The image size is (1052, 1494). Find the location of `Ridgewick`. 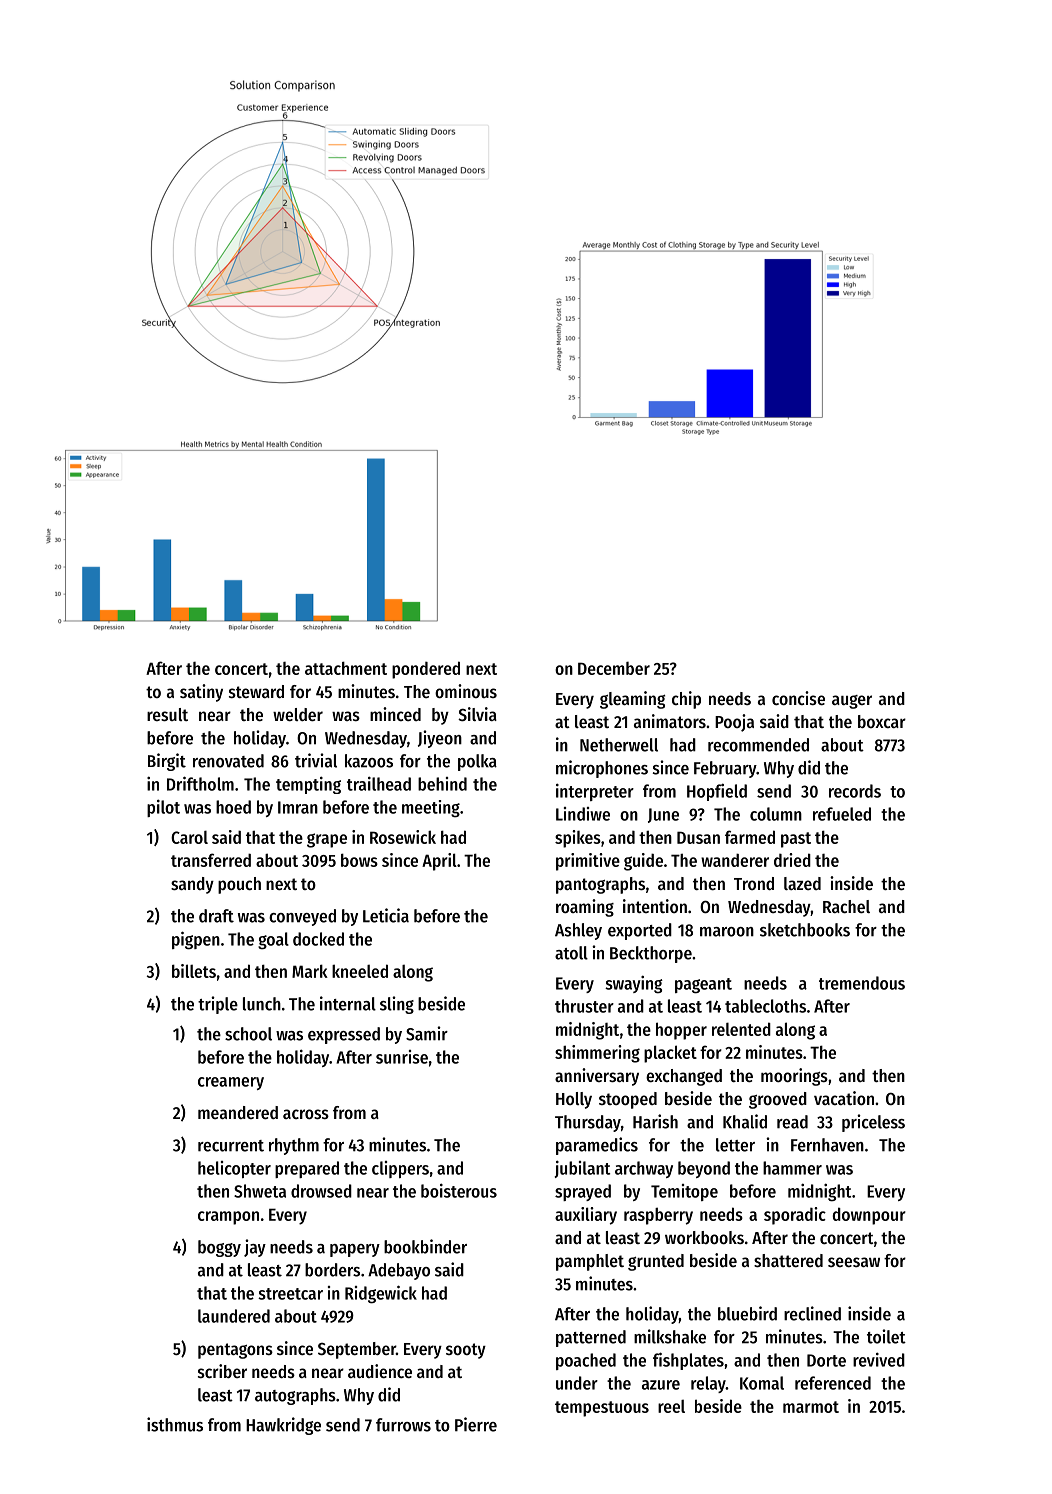

Ridgewick is located at coordinates (381, 1294).
